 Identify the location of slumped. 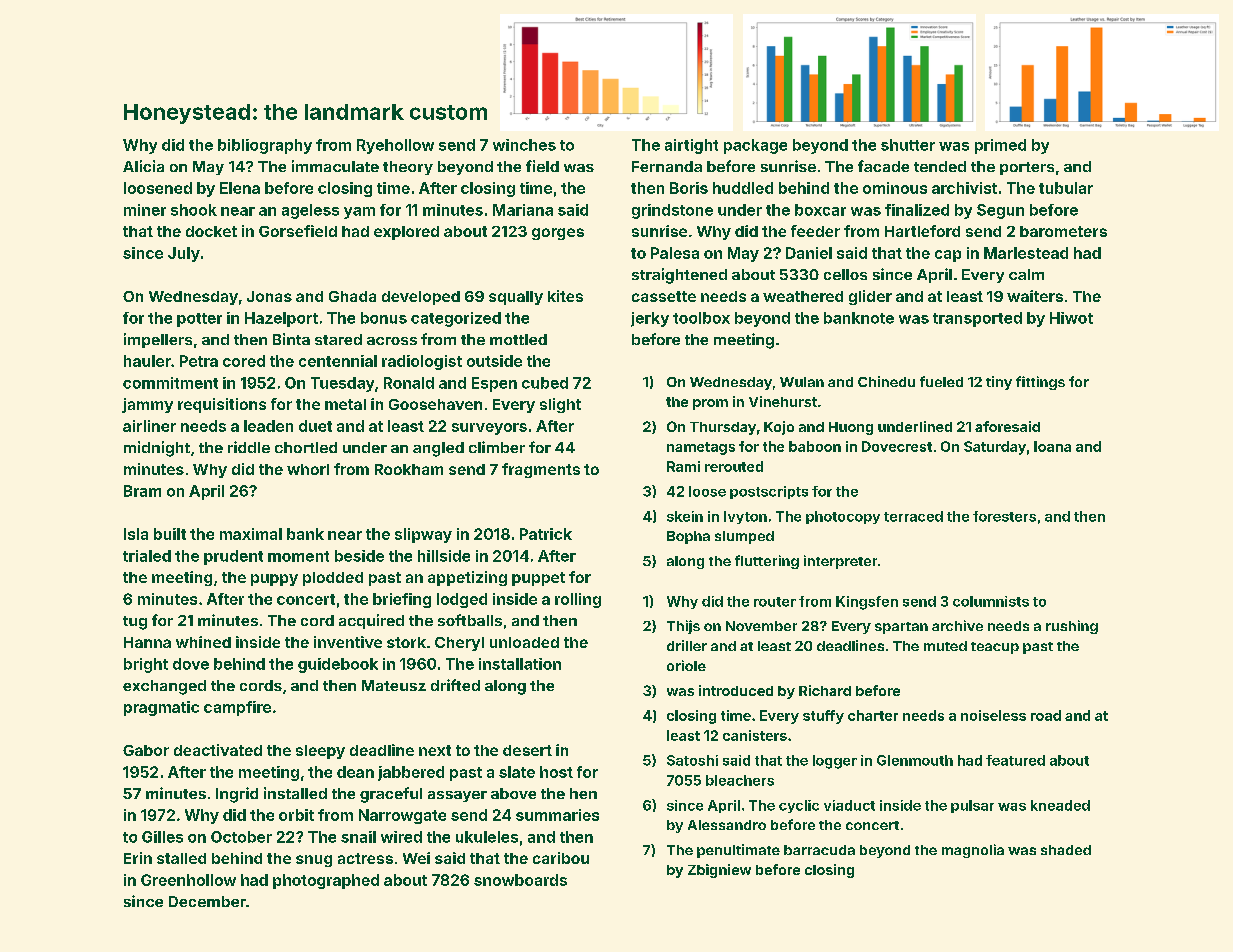
(744, 537).
